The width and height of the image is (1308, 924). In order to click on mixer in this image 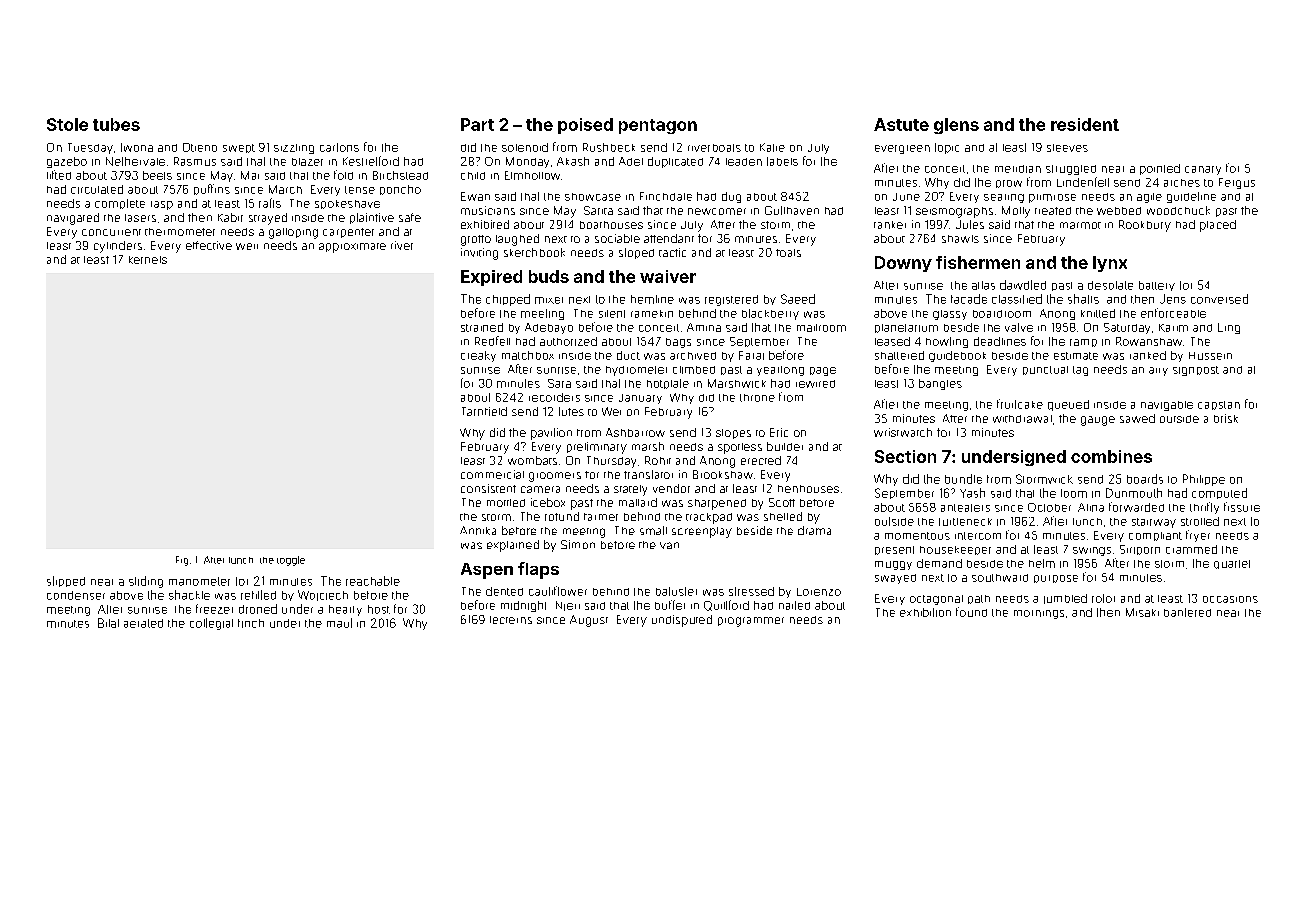, I will do `click(549, 300)`.
